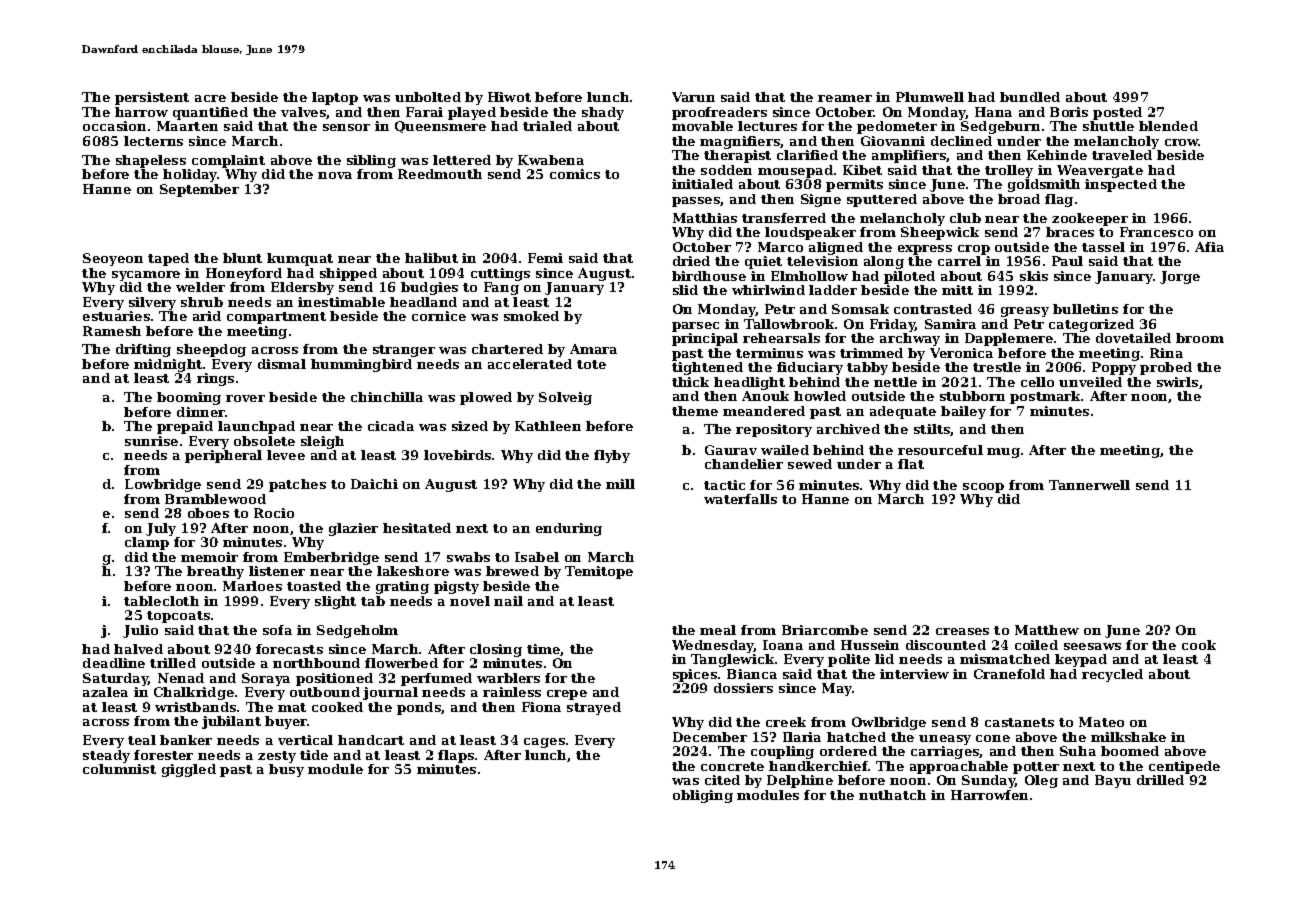  I want to click on September, so click(199, 190).
